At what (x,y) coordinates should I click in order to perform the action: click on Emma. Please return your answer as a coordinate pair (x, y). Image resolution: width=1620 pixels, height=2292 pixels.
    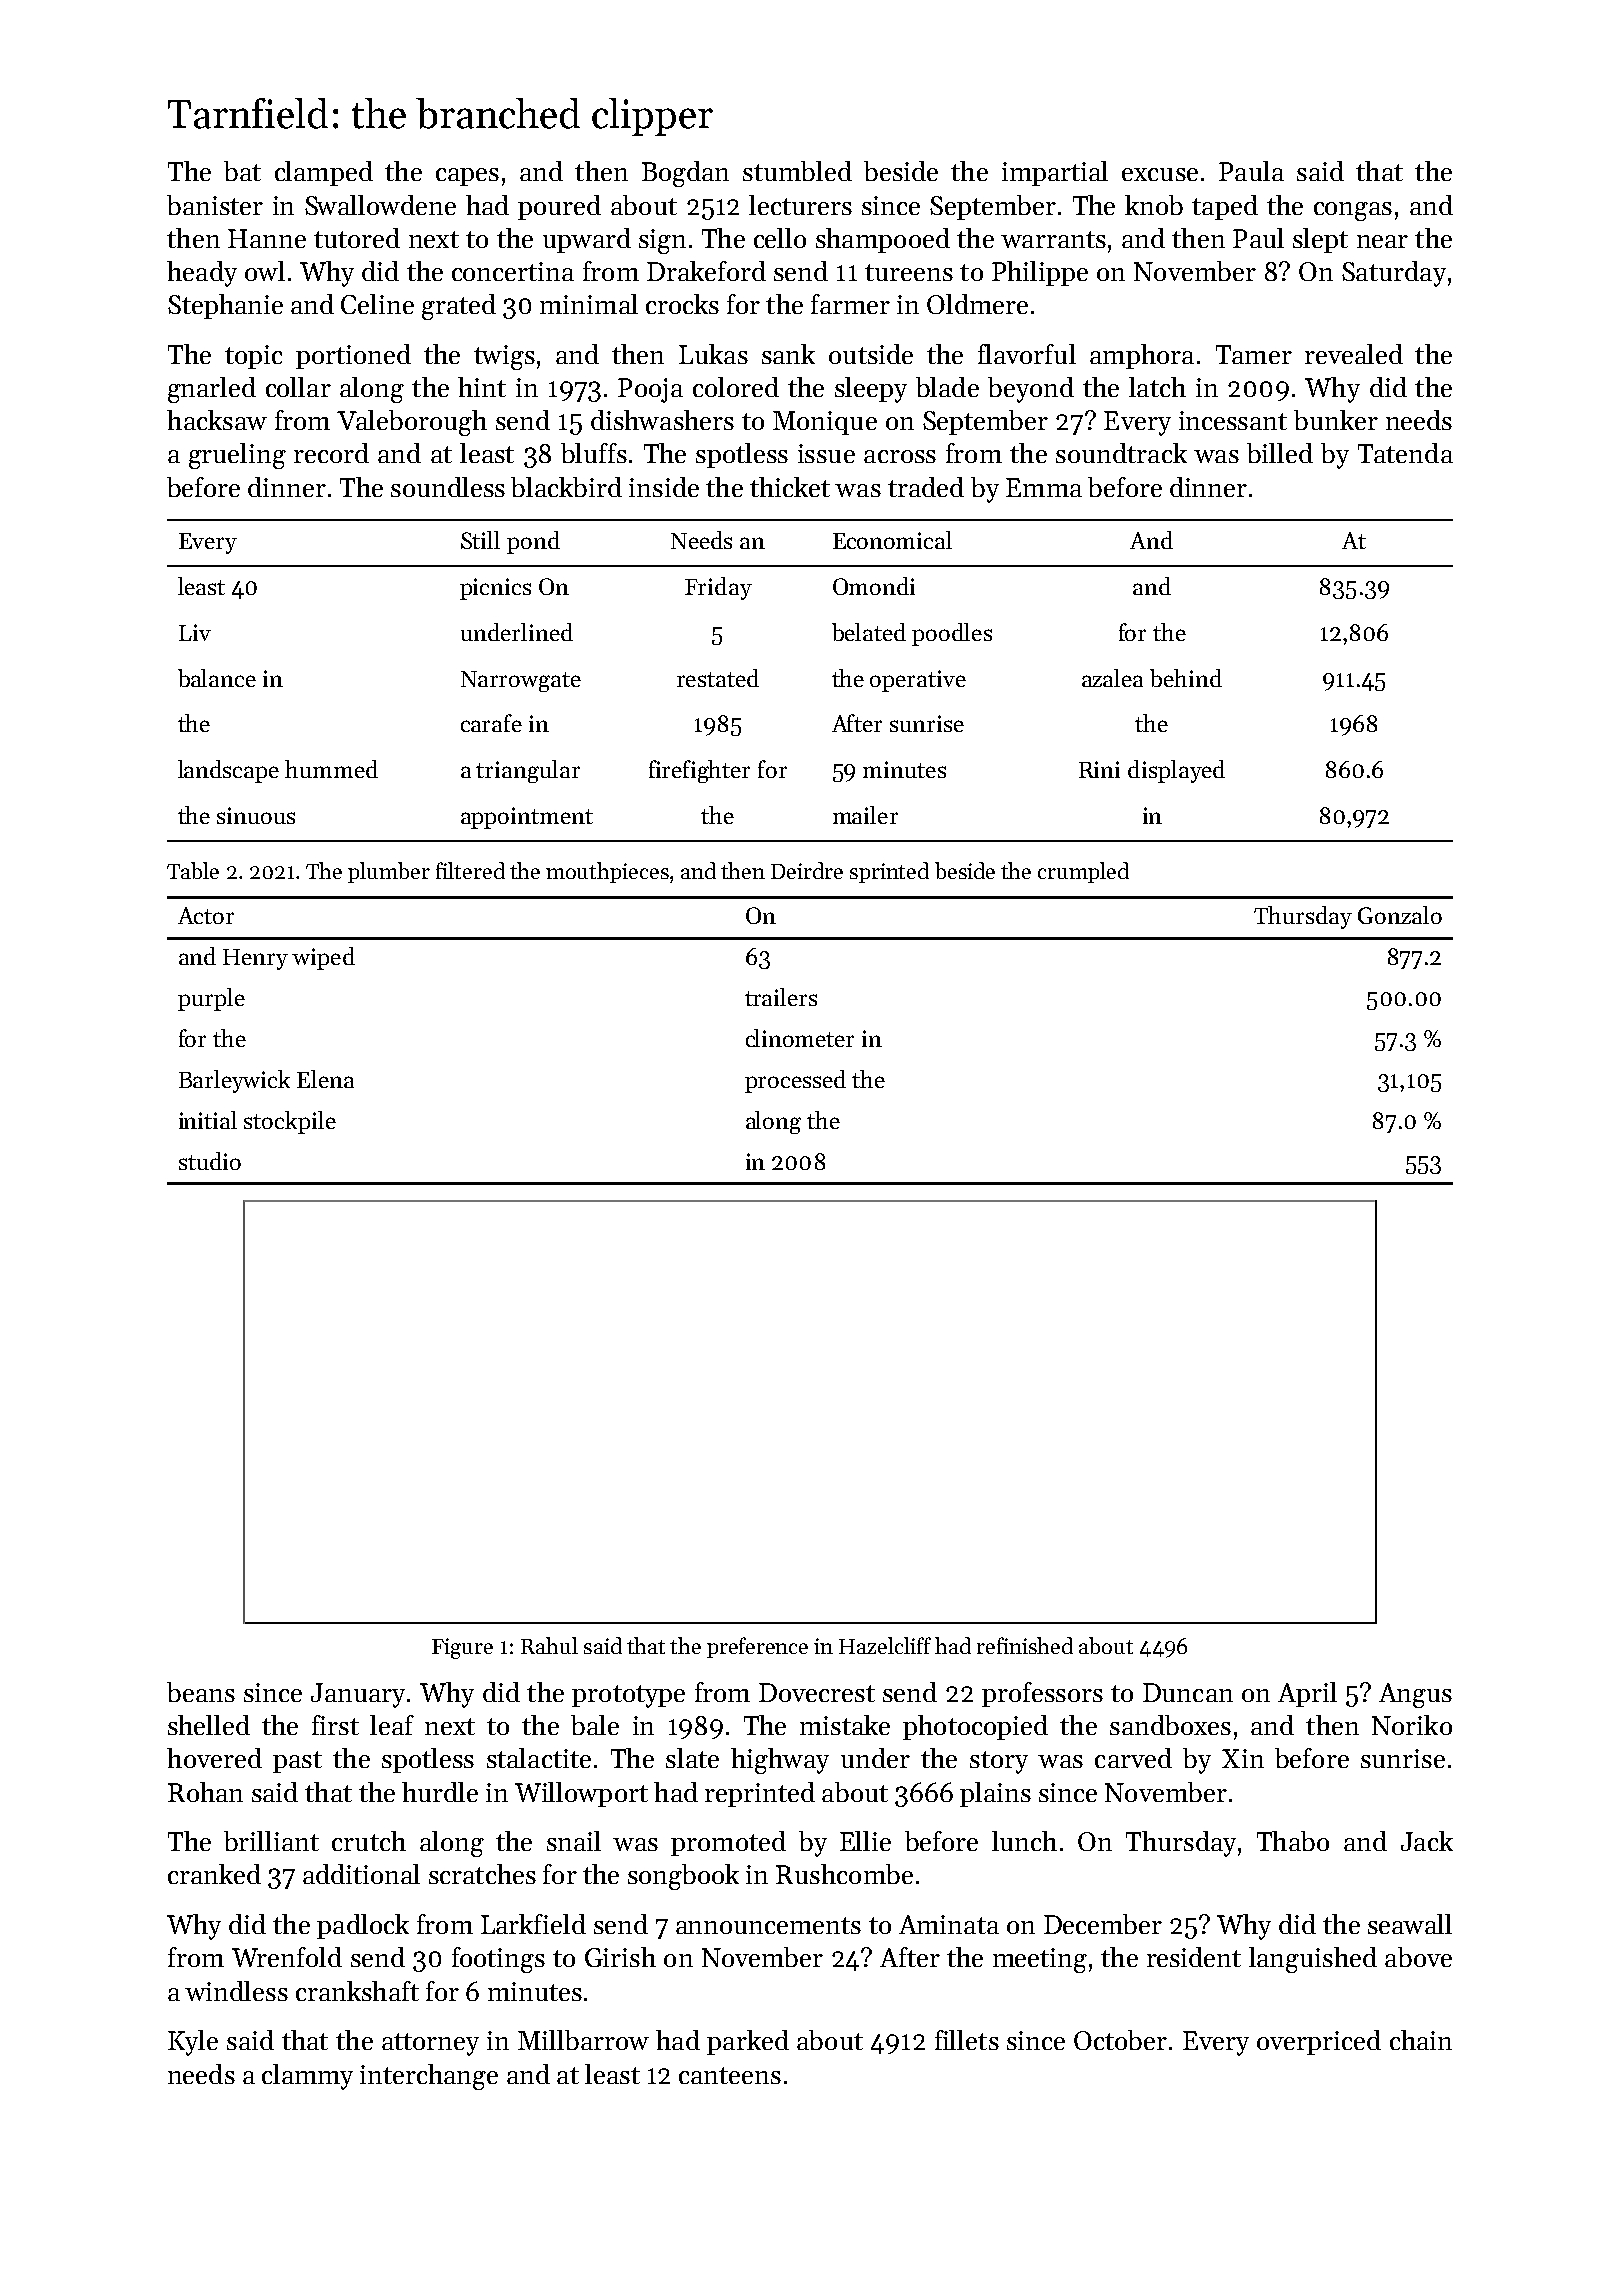
    Looking at the image, I should click on (1044, 487).
